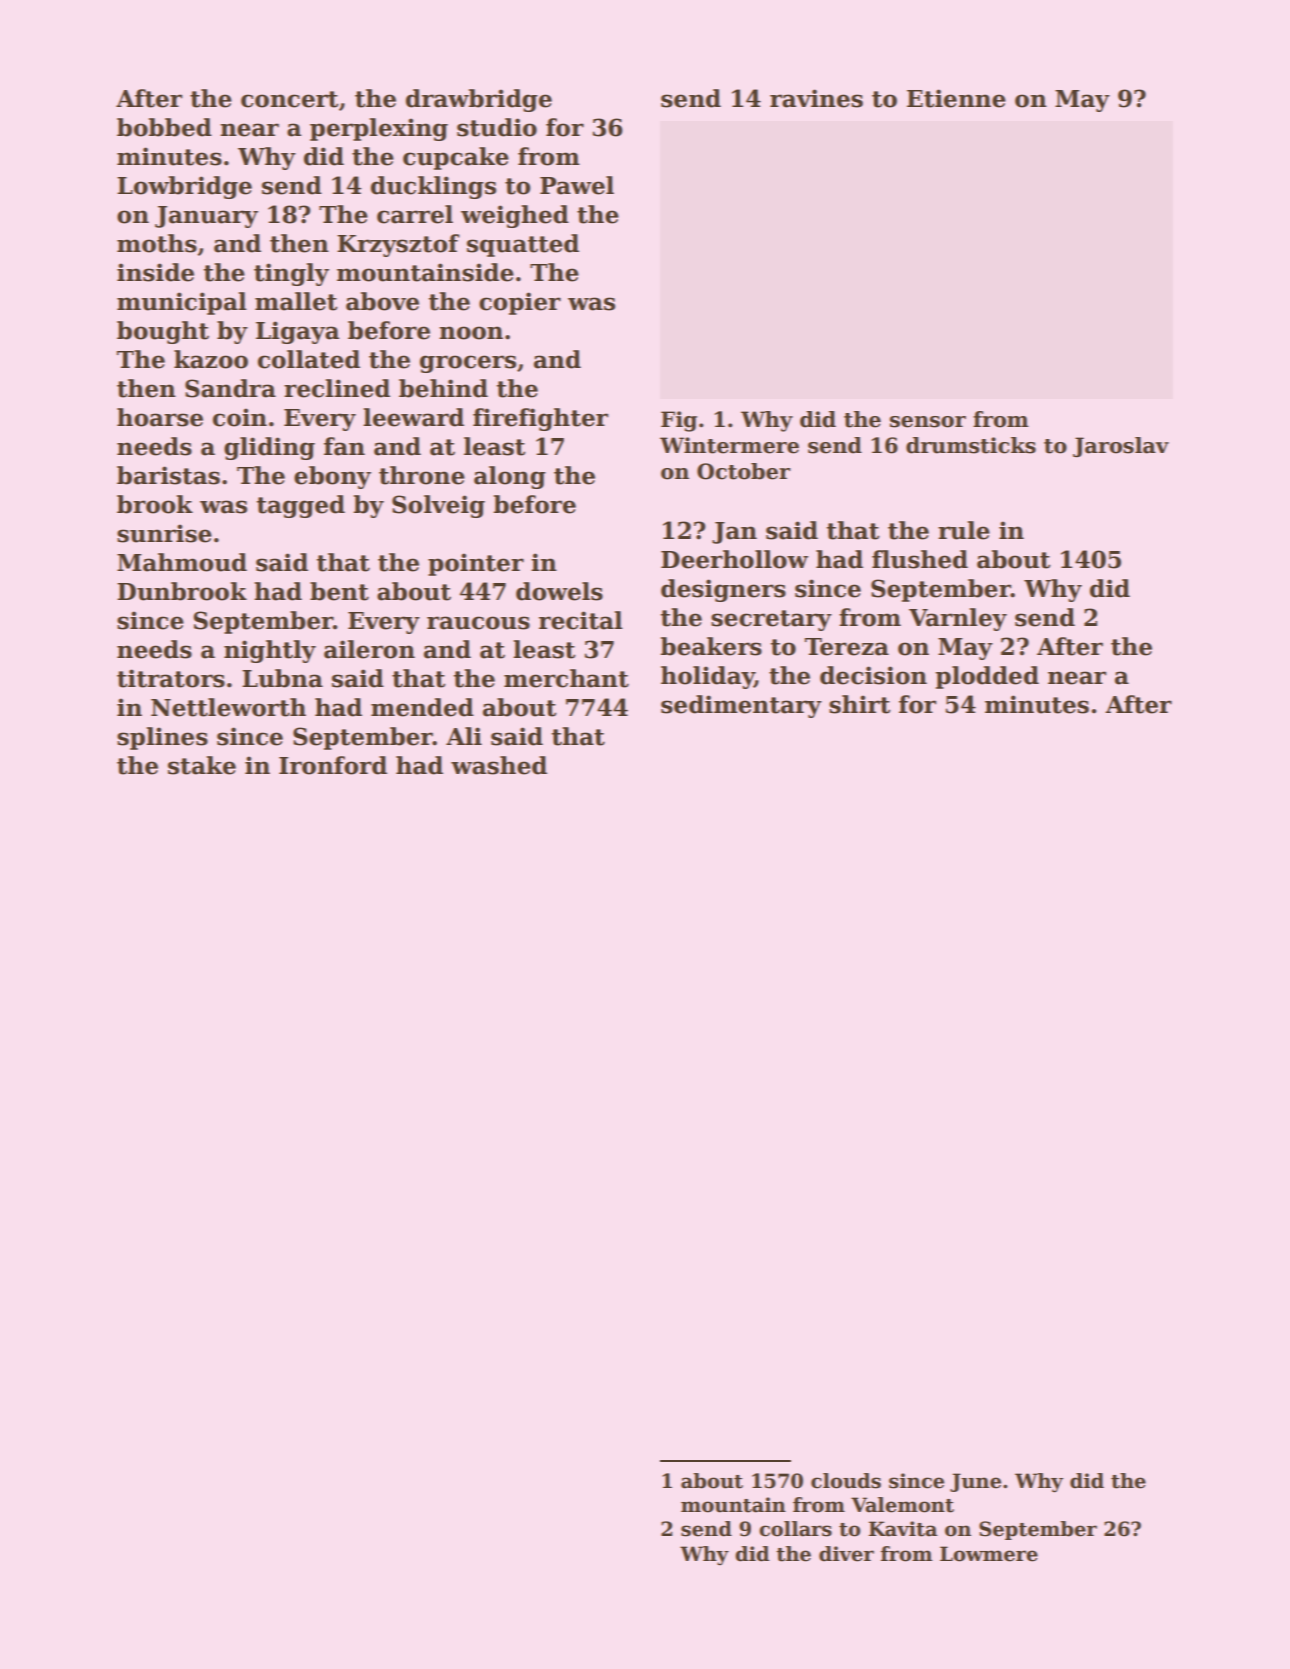  I want to click on clouds, so click(846, 1481).
